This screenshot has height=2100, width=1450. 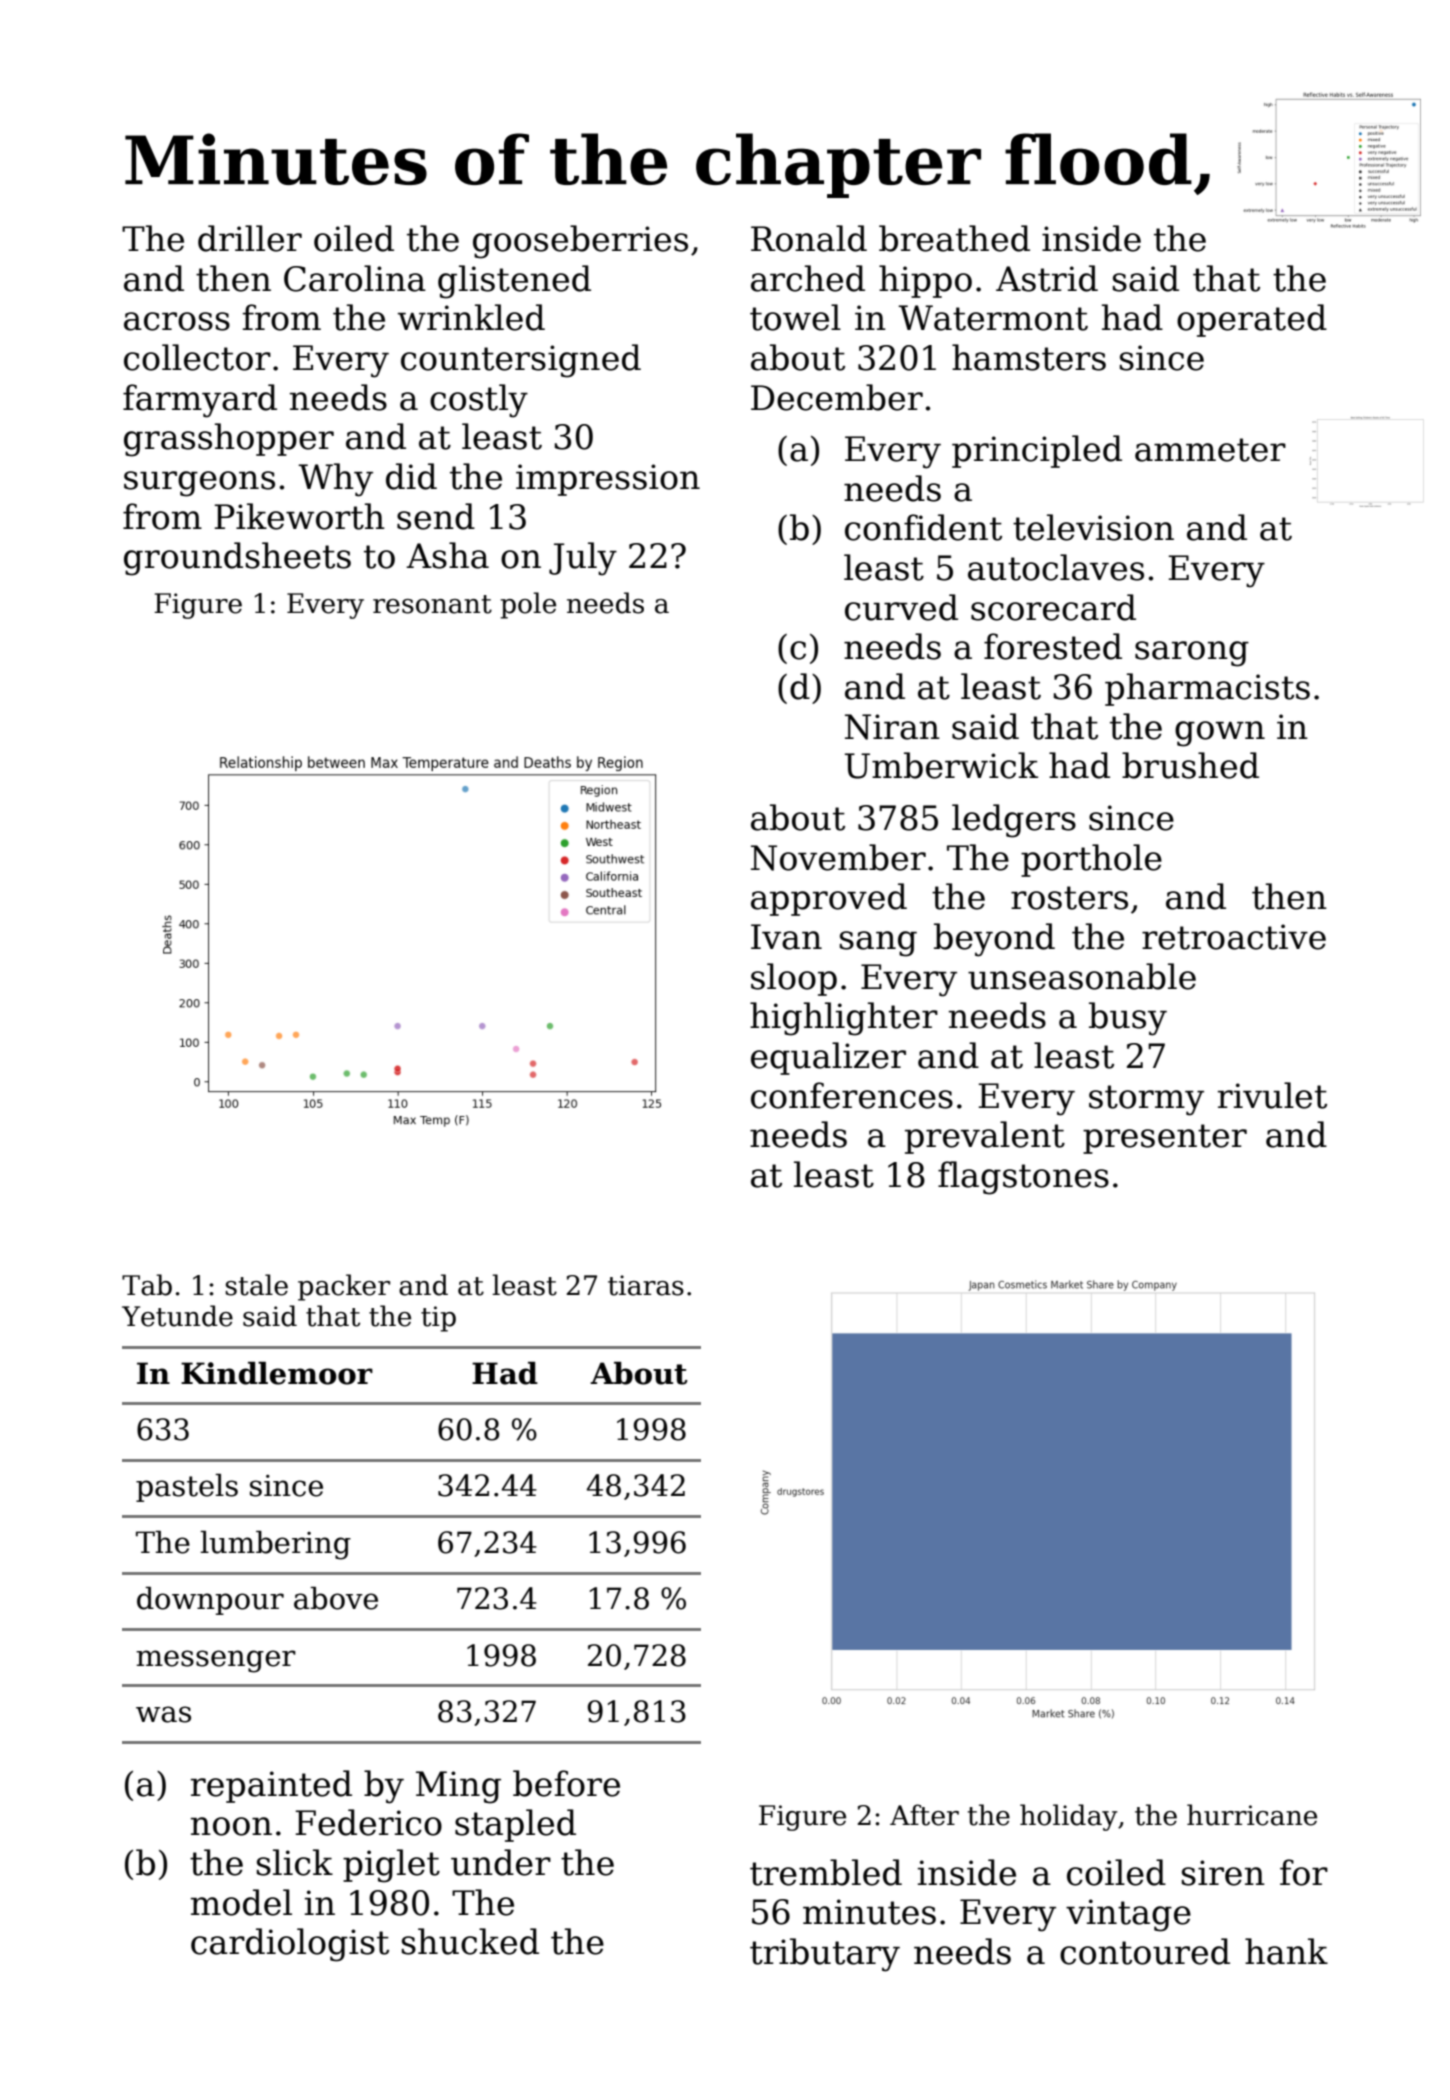 What do you see at coordinates (826, 1872) in the screenshot?
I see `trembled` at bounding box center [826, 1872].
